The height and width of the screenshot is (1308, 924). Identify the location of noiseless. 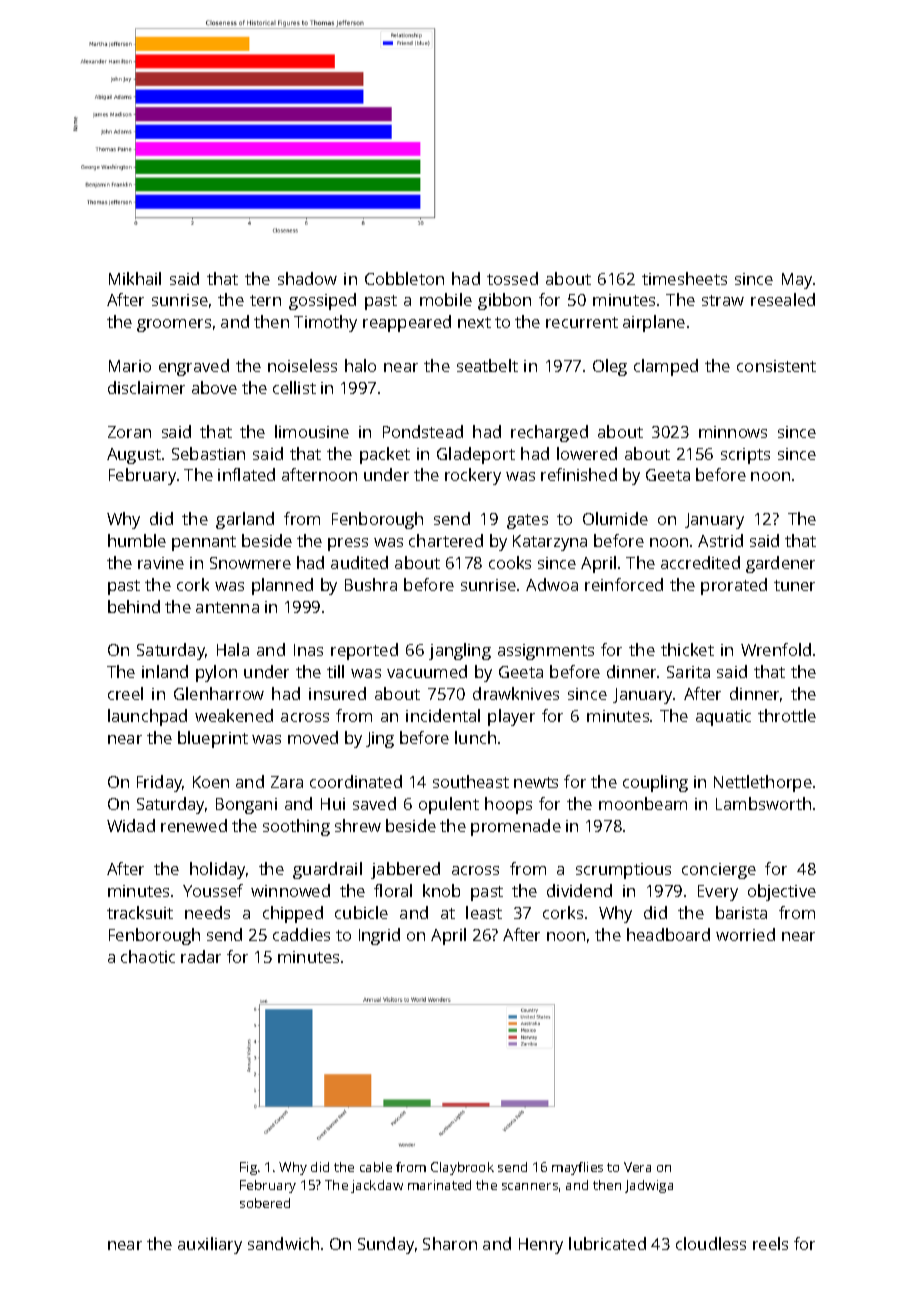
(302, 365).
